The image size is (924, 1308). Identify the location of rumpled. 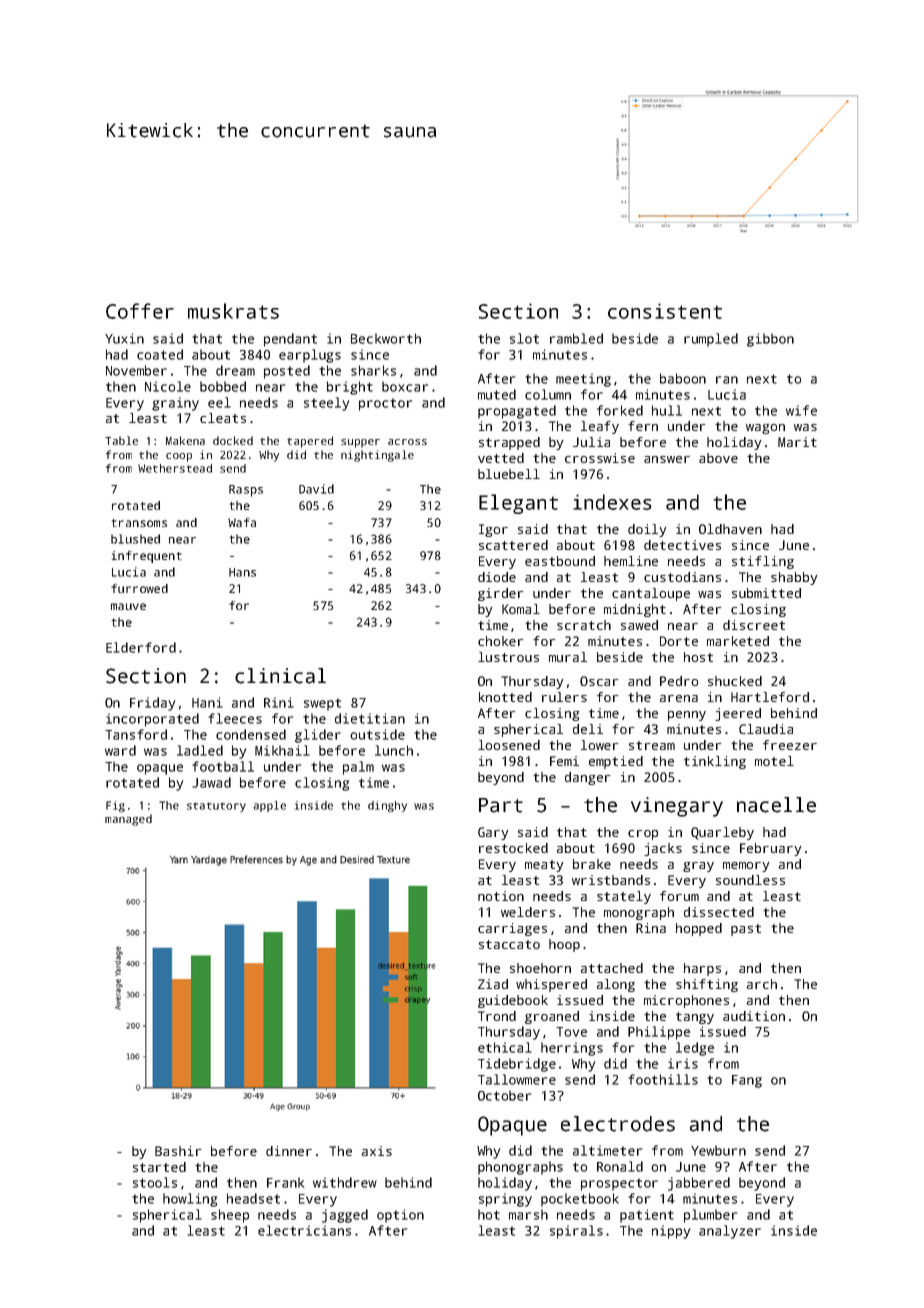
(711, 340).
